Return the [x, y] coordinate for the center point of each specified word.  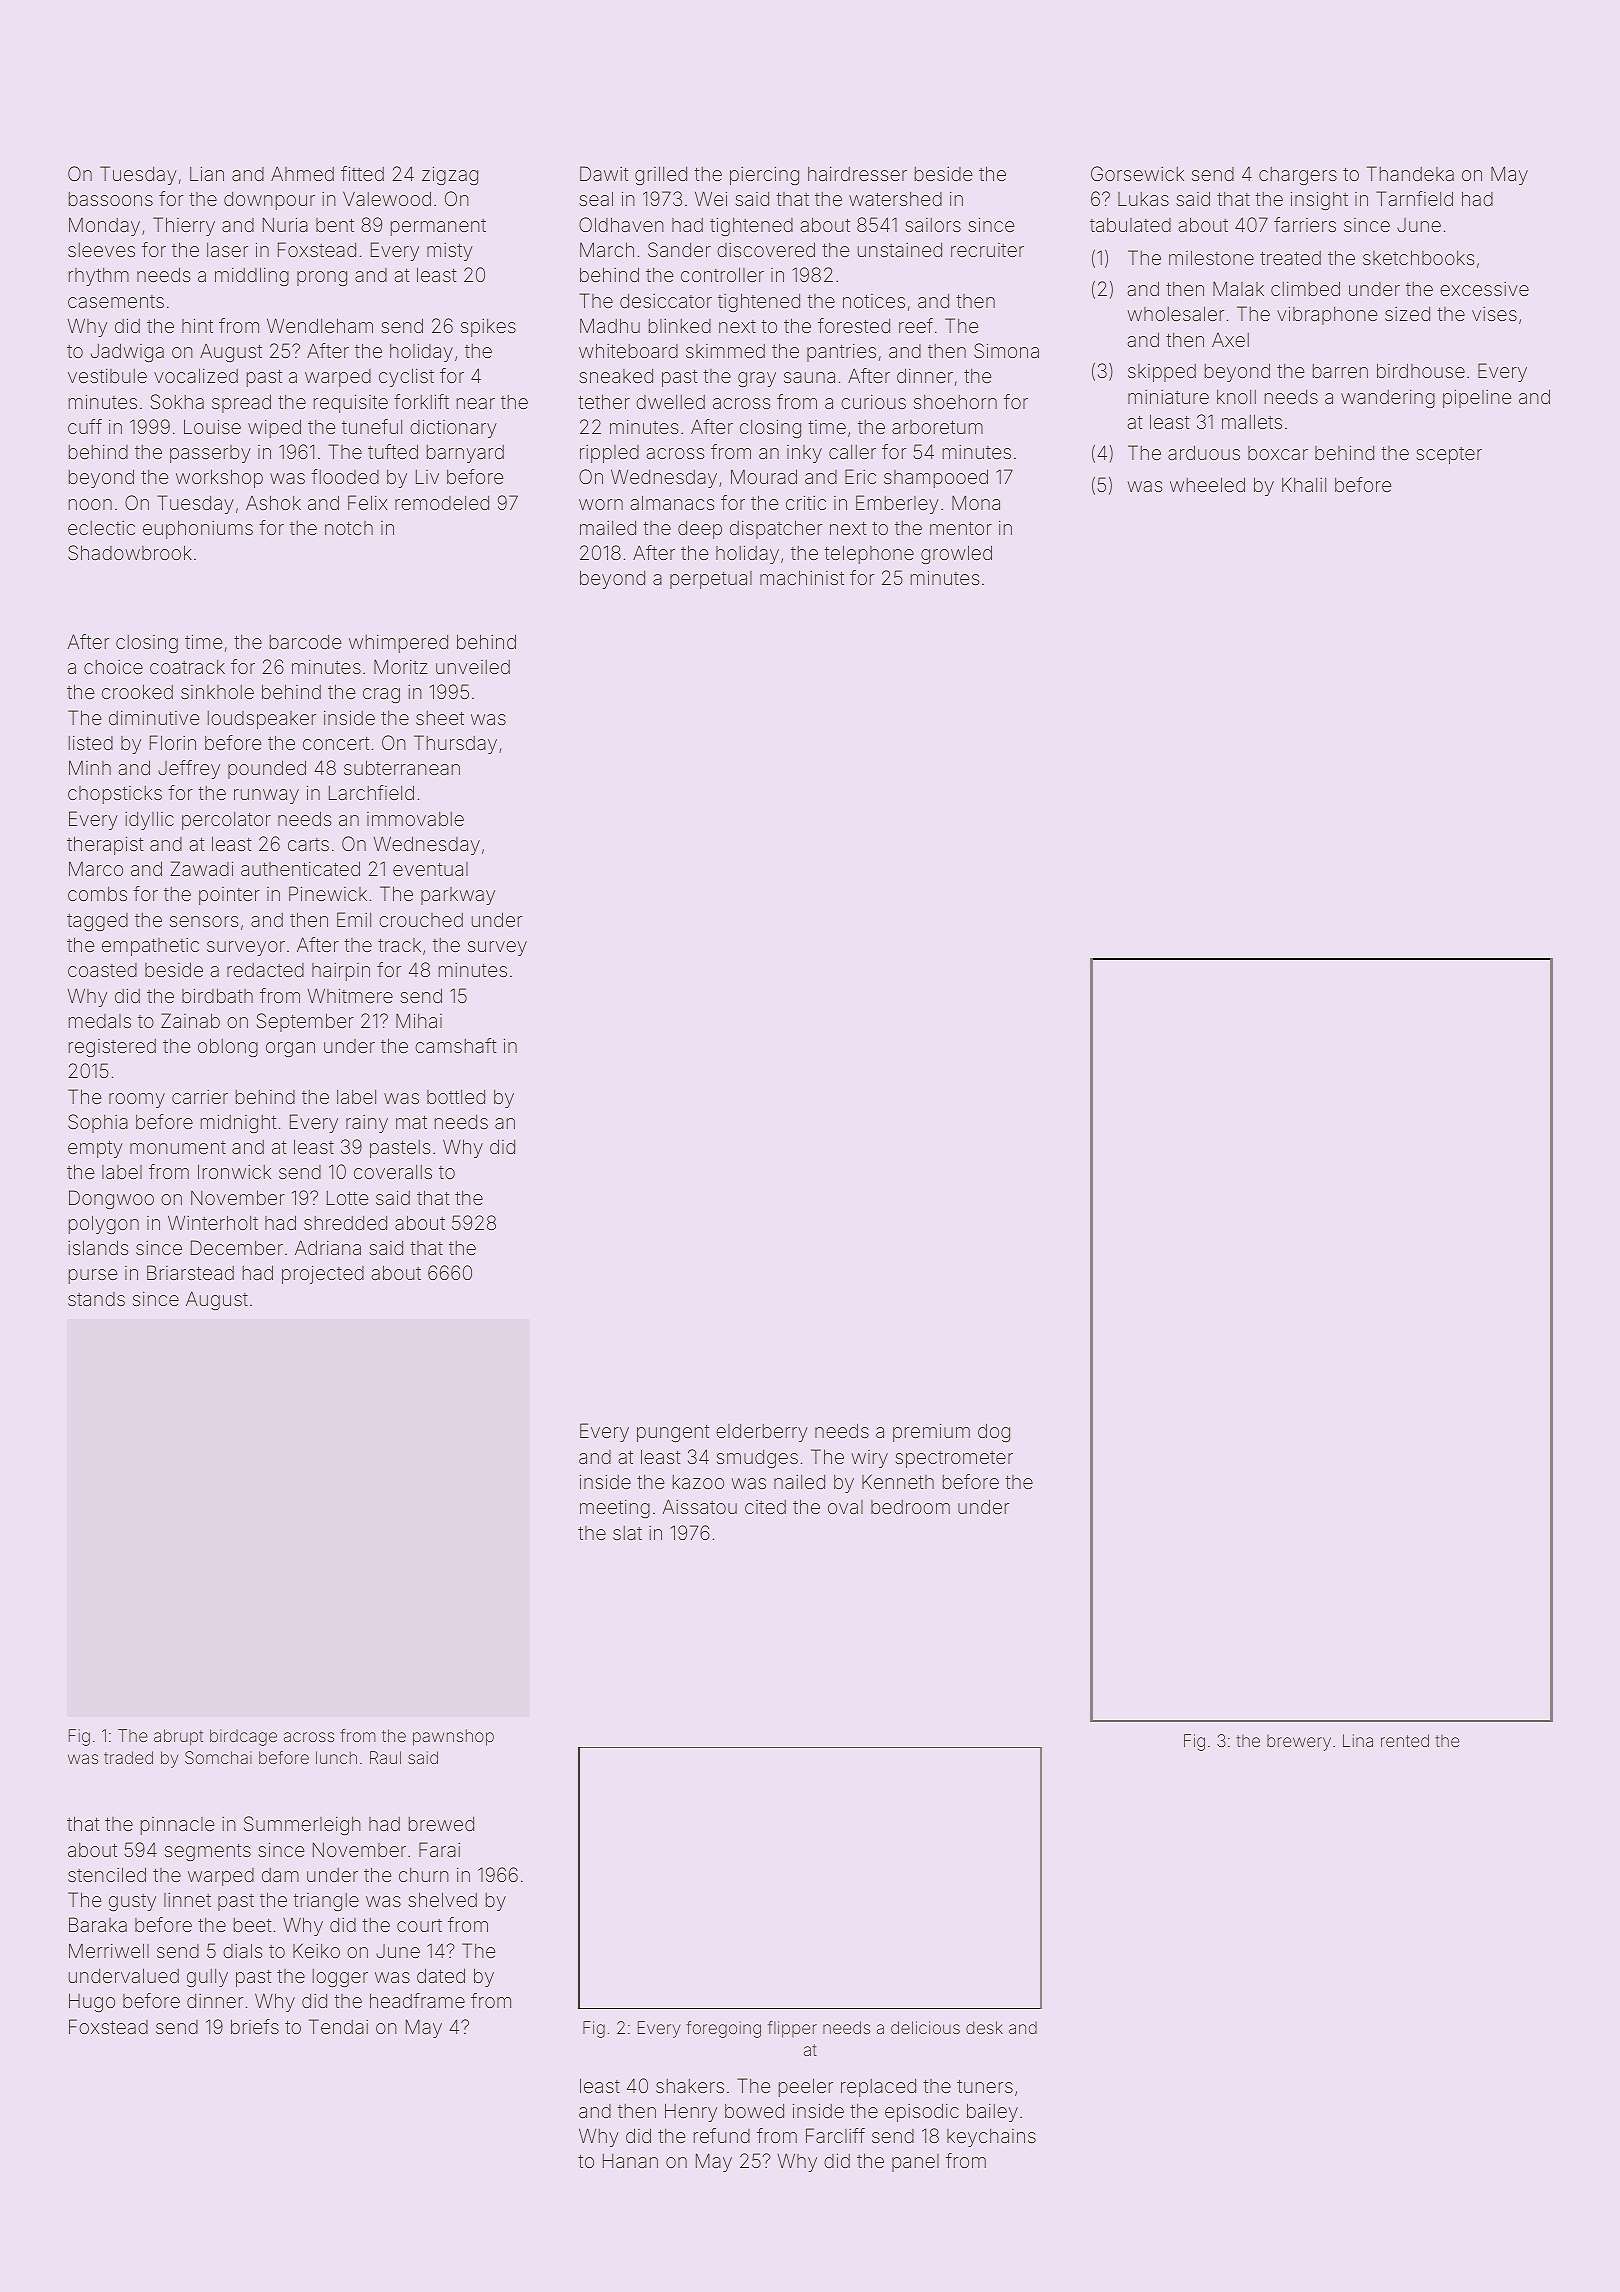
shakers [690, 2086]
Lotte [347, 1197]
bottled [456, 1096]
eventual [430, 869]
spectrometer [954, 1459]
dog [994, 1432]
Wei [711, 198]
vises [1494, 314]
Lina [1358, 1740]
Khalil [1304, 484]
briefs [255, 2026]
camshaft [456, 1045]
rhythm [99, 276]
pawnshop [453, 1737]
